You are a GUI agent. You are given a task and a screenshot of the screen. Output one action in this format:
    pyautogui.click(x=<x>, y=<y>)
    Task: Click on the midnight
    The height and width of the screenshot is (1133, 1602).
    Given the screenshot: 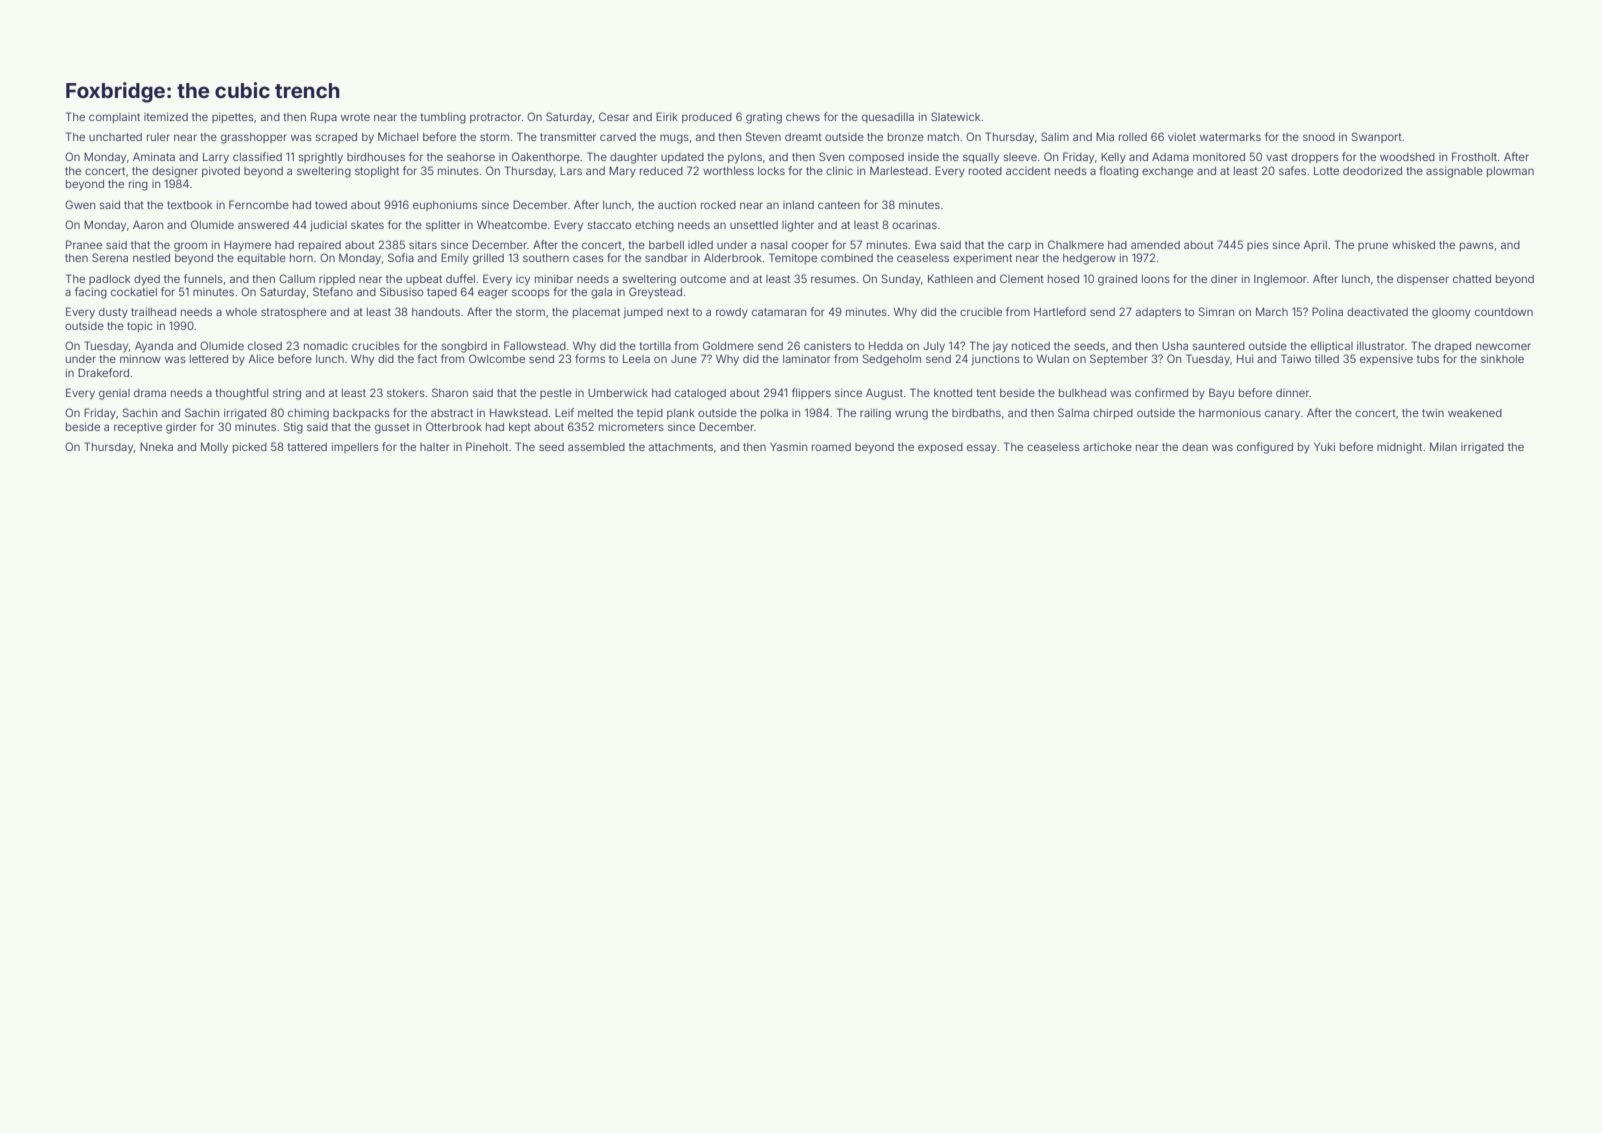 What is the action you would take?
    pyautogui.click(x=1399, y=448)
